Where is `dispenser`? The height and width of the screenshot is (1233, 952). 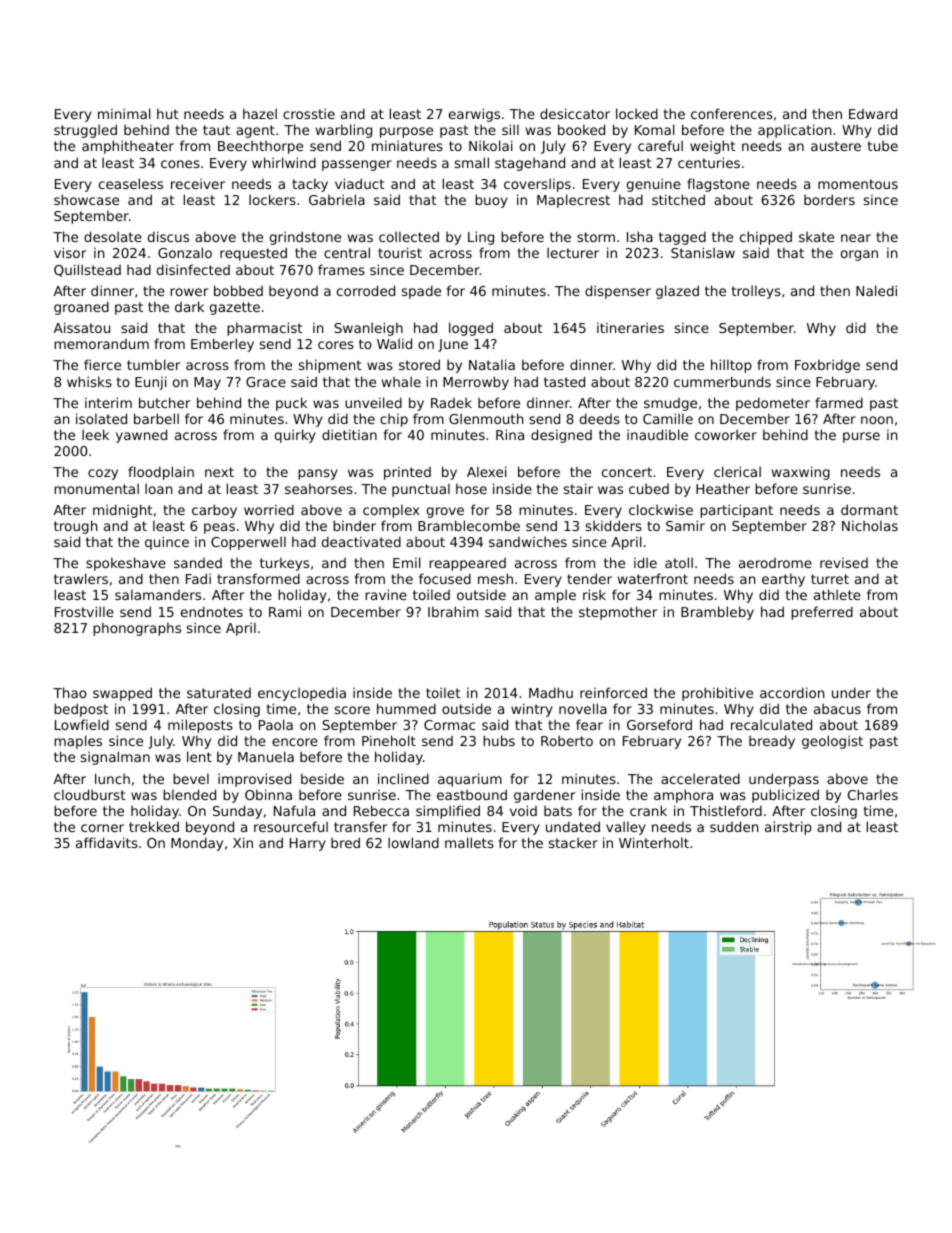 dispenser is located at coordinates (618, 292).
